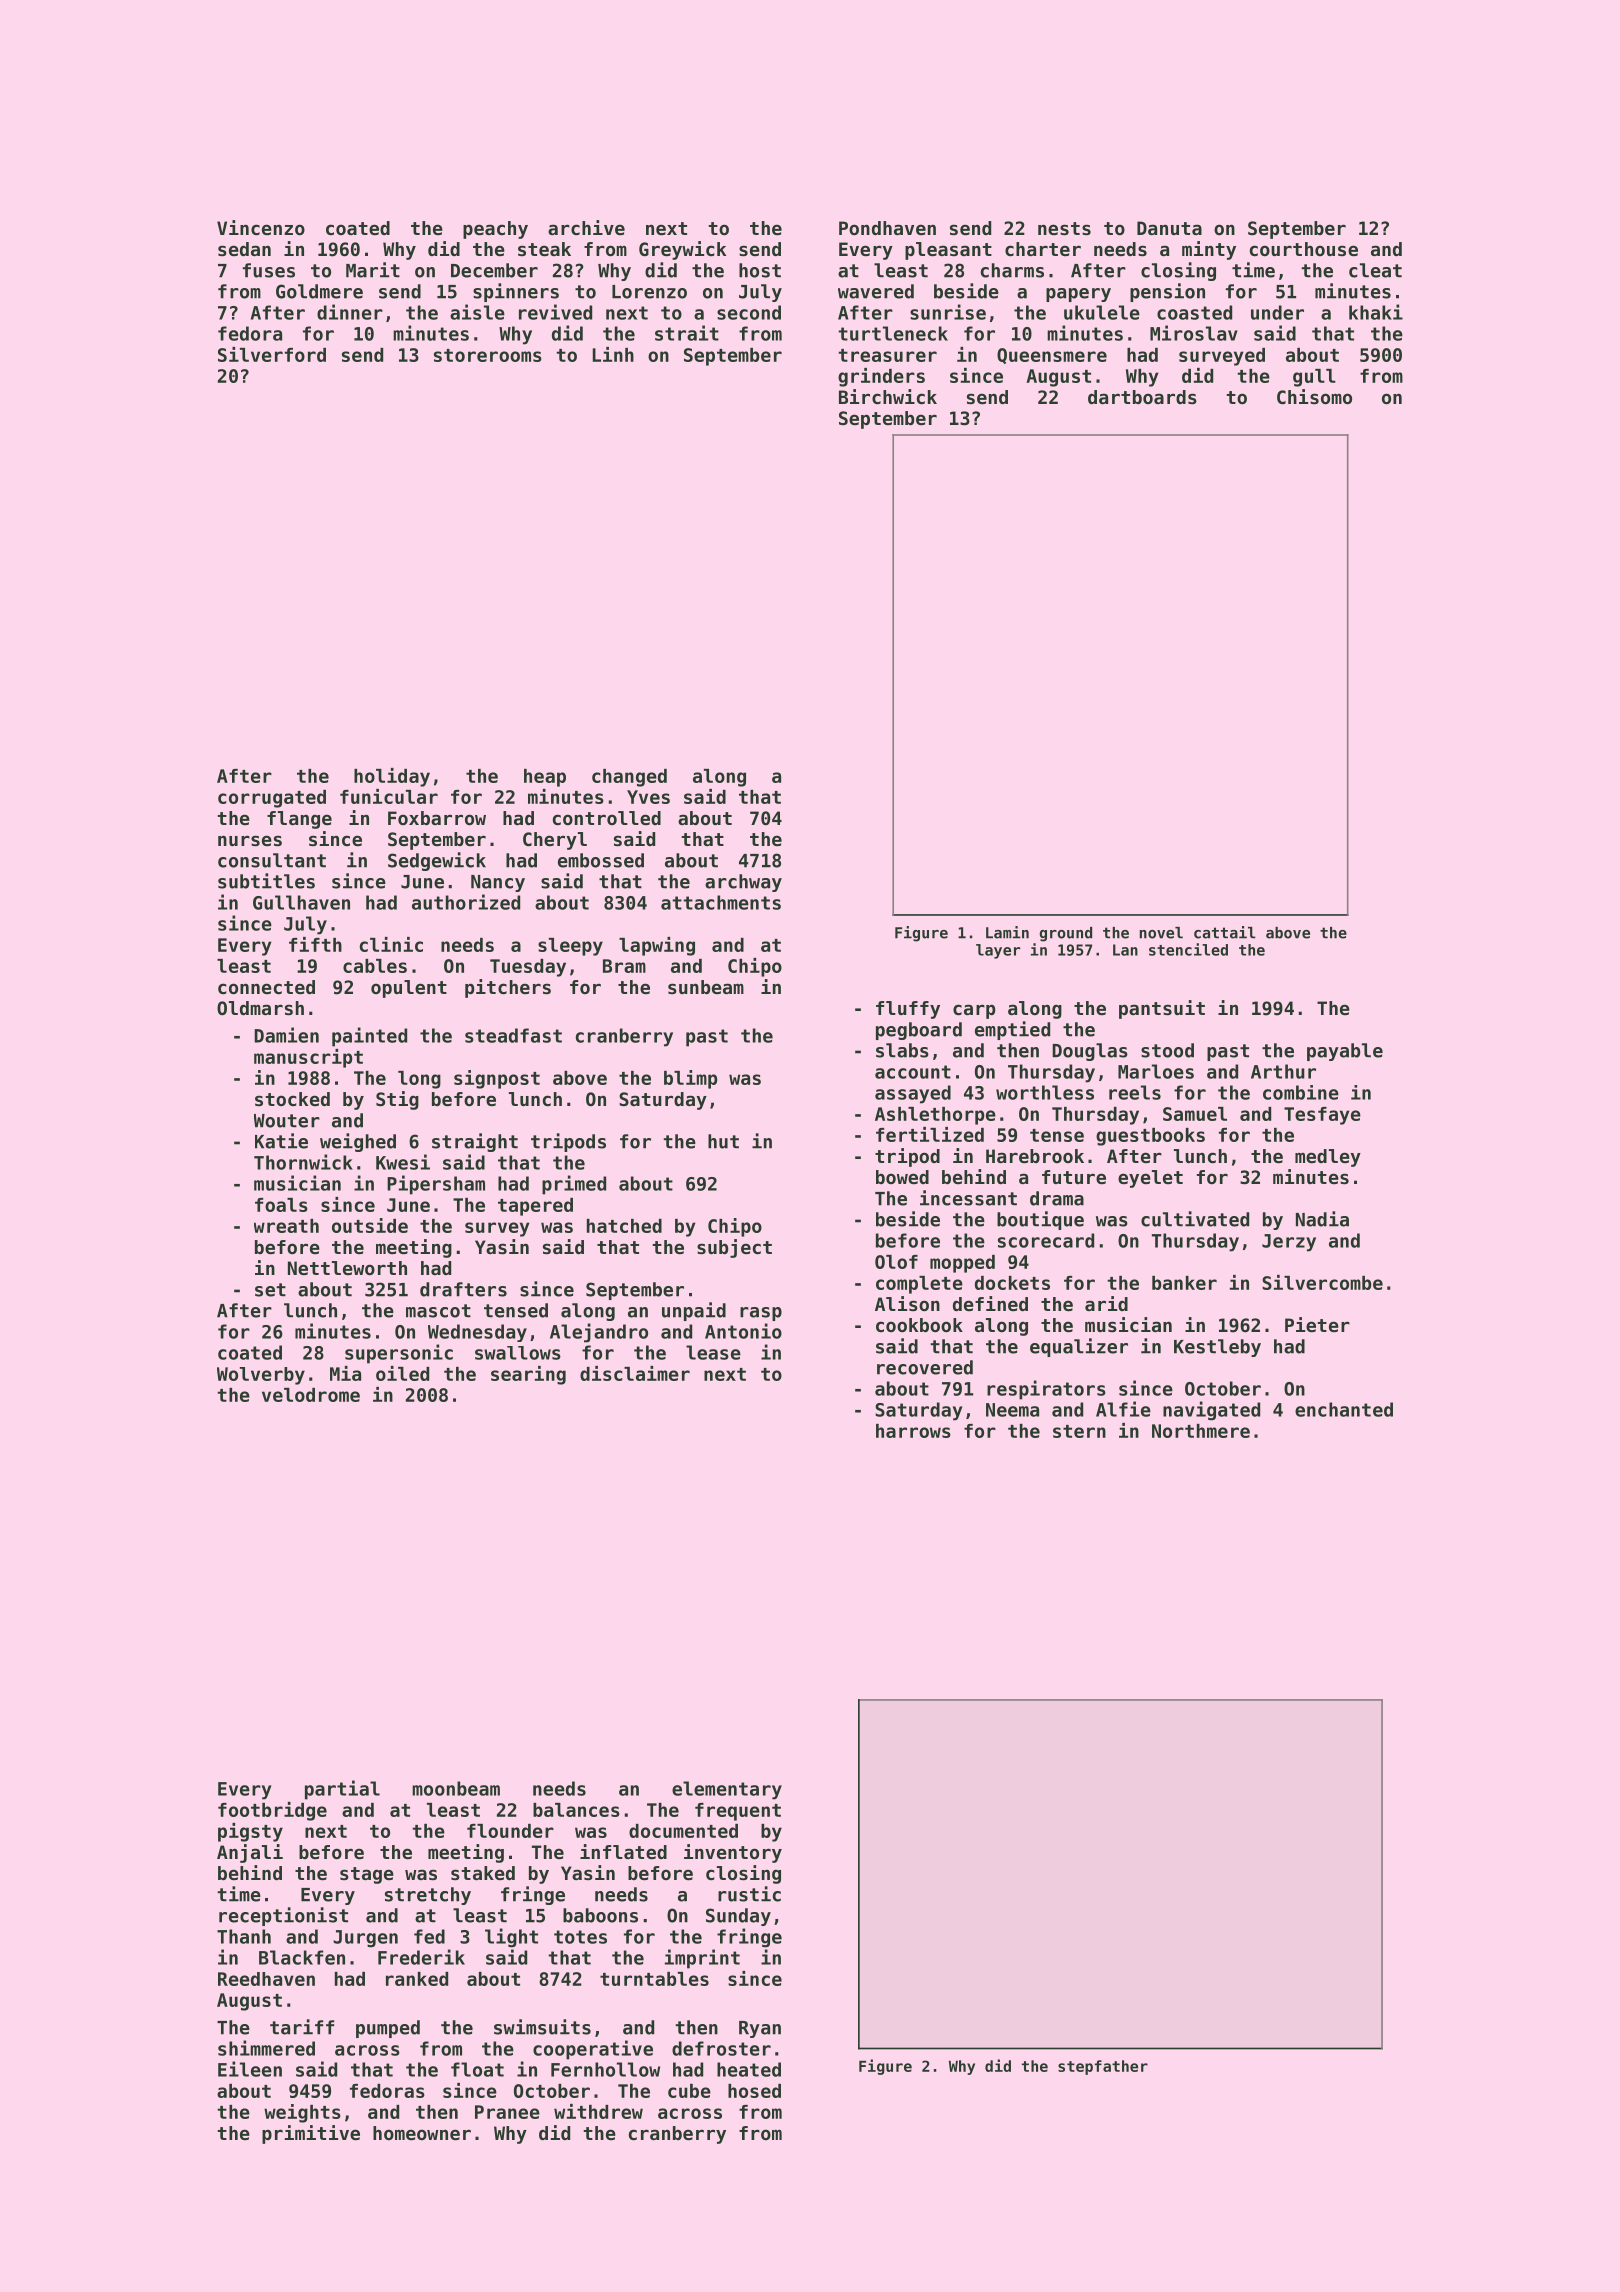  What do you see at coordinates (887, 228) in the page?
I see `Pondhaven` at bounding box center [887, 228].
